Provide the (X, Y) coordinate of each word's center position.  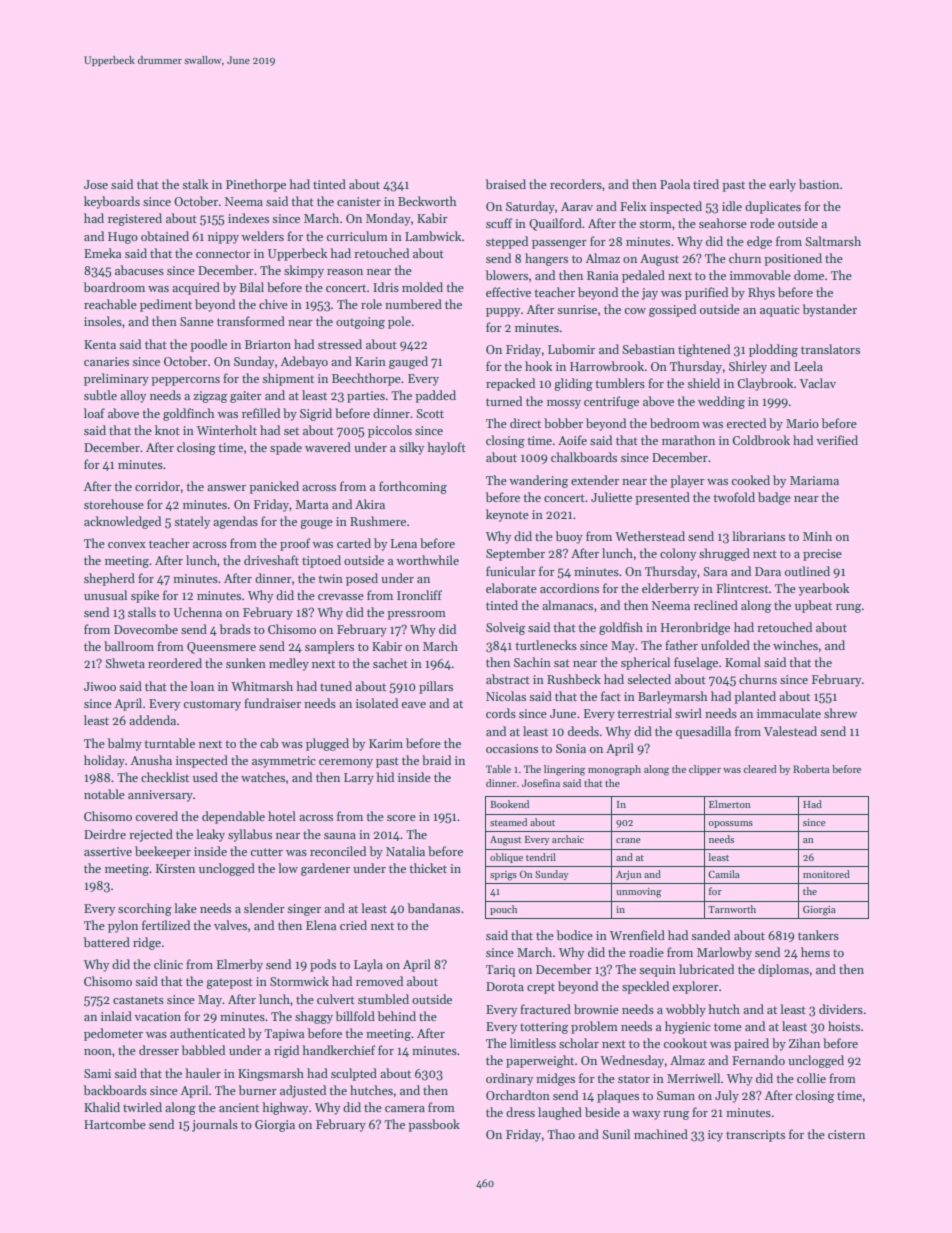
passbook (434, 1125)
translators (830, 349)
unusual (105, 595)
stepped (507, 242)
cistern (846, 1134)
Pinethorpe (256, 185)
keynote (507, 515)
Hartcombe (115, 1124)
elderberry (670, 589)
